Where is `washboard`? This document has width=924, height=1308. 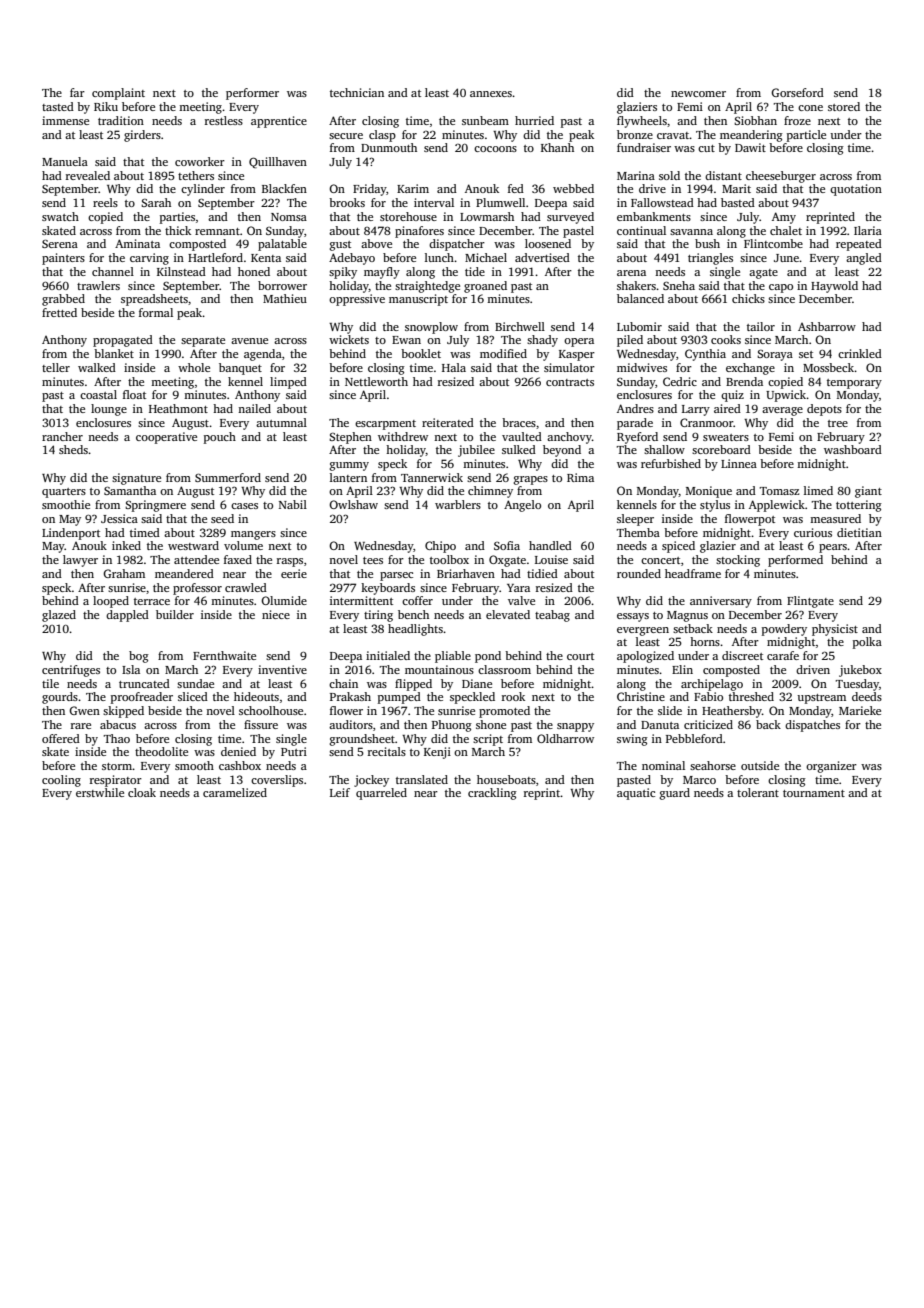
washboard is located at coordinates (853, 449).
